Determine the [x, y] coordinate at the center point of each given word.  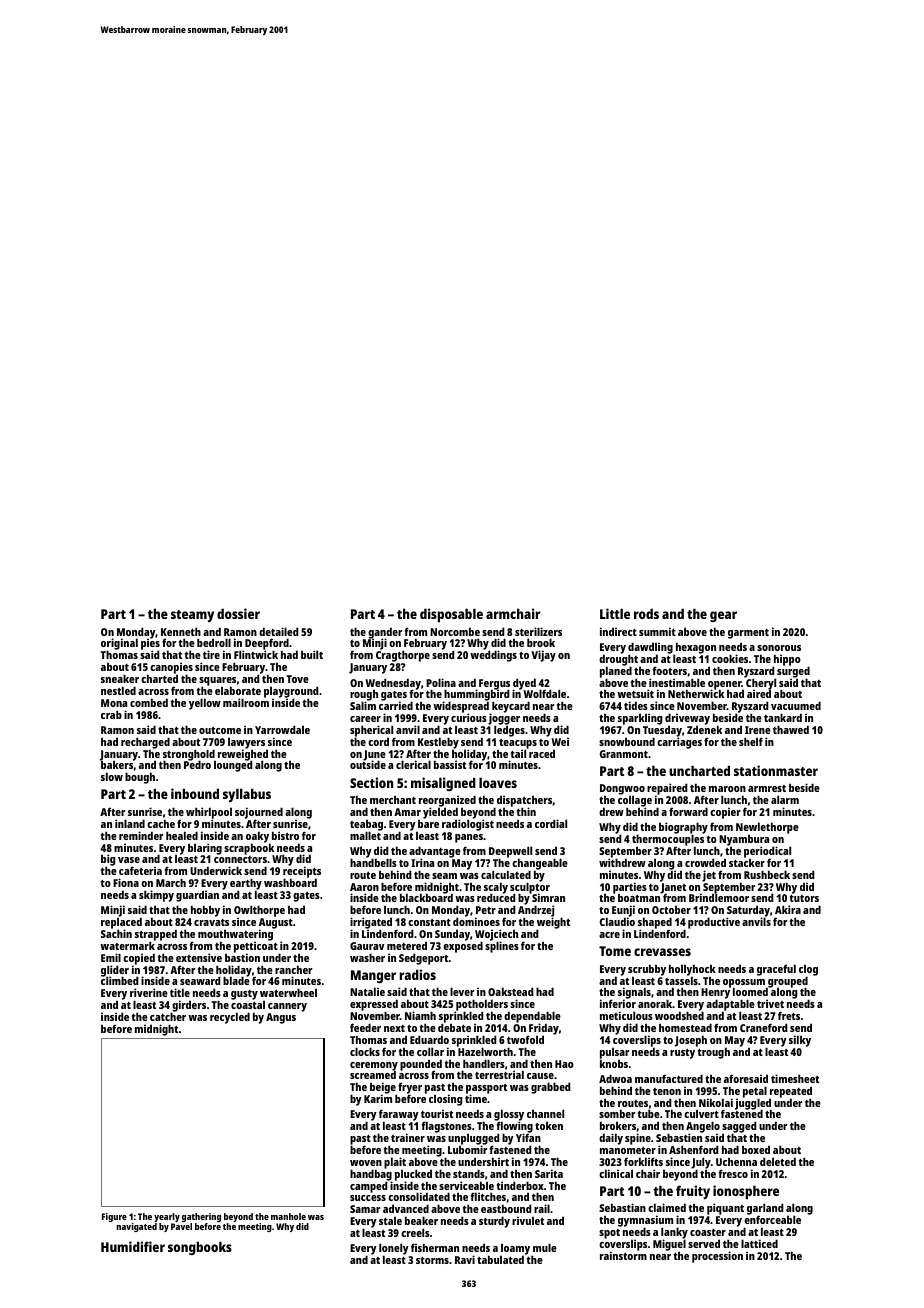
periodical [767, 852]
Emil [111, 957]
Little [615, 613]
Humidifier [133, 1246]
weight [553, 924]
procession [717, 1257]
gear [723, 616]
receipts [302, 873]
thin [526, 812]
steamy [192, 616]
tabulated [500, 1260]
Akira [788, 909]
